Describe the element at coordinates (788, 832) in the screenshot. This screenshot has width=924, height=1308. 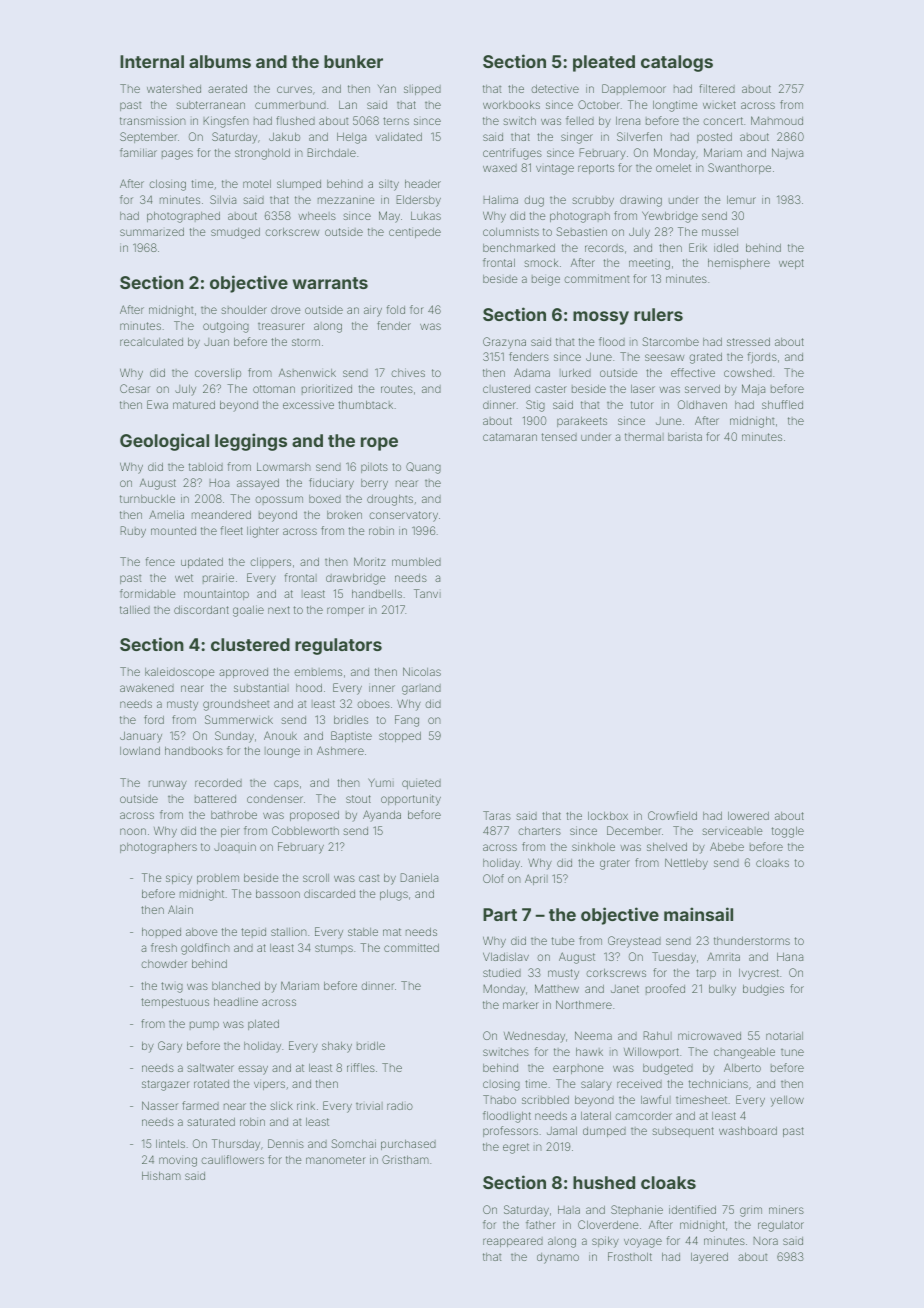
I see `toggle` at that location.
